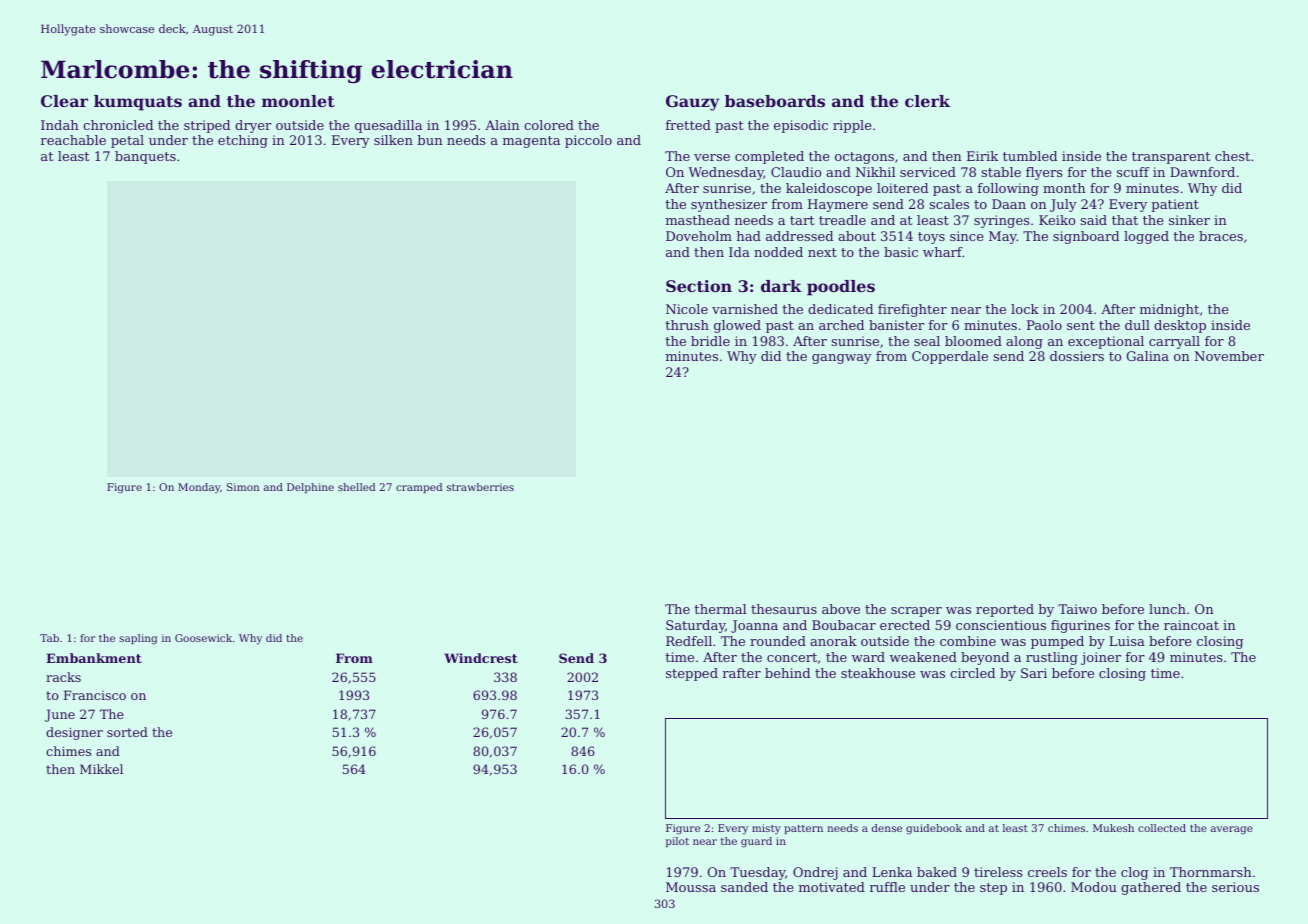 The image size is (1308, 924). What do you see at coordinates (1229, 356) in the screenshot?
I see `November` at bounding box center [1229, 356].
